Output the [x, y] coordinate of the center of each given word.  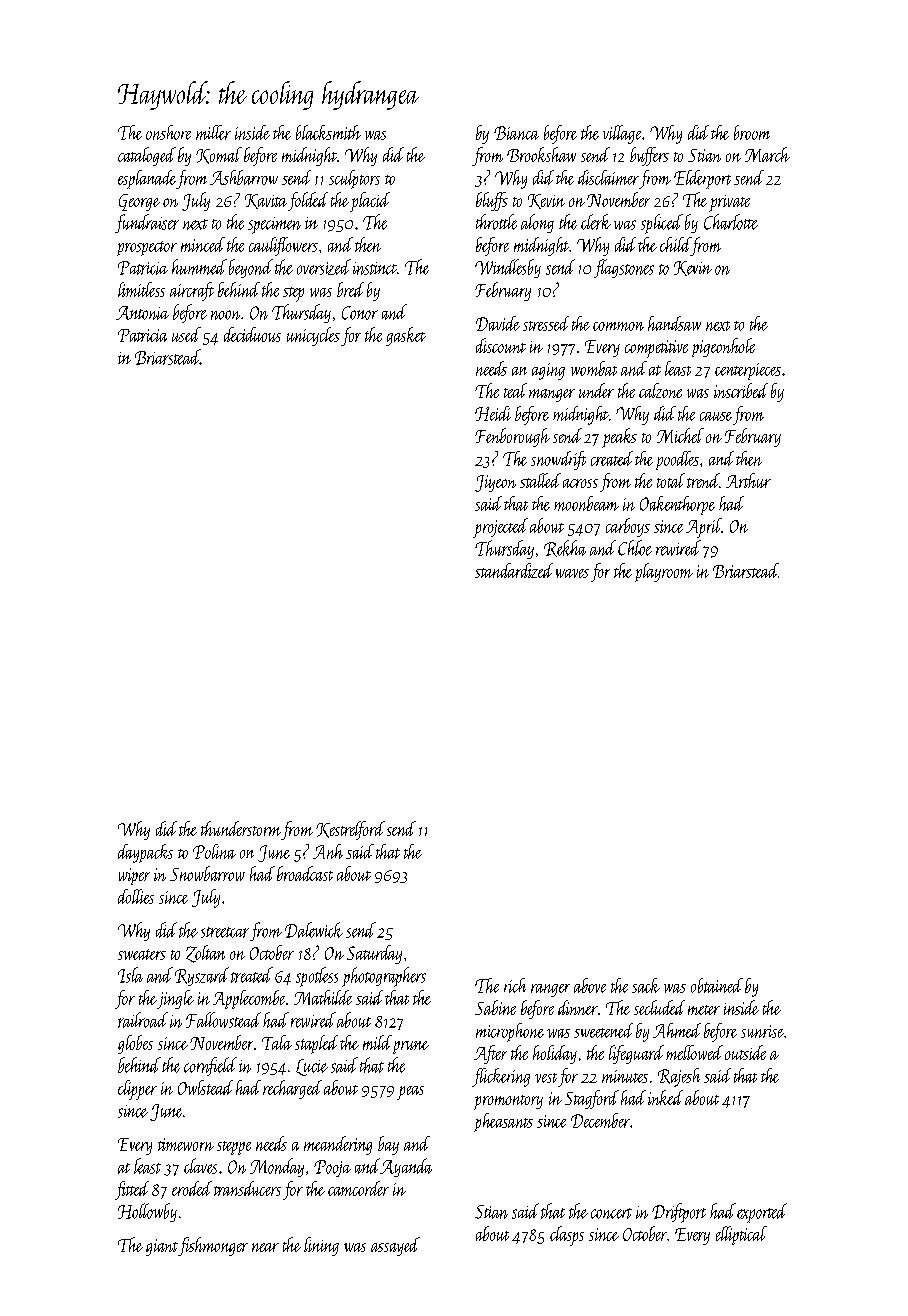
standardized [514, 570]
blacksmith [328, 132]
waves [572, 573]
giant [162, 1247]
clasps [567, 1236]
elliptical [741, 1235]
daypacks [145, 853]
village [622, 134]
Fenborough [512, 437]
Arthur [748, 480]
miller [213, 132]
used [186, 334]
